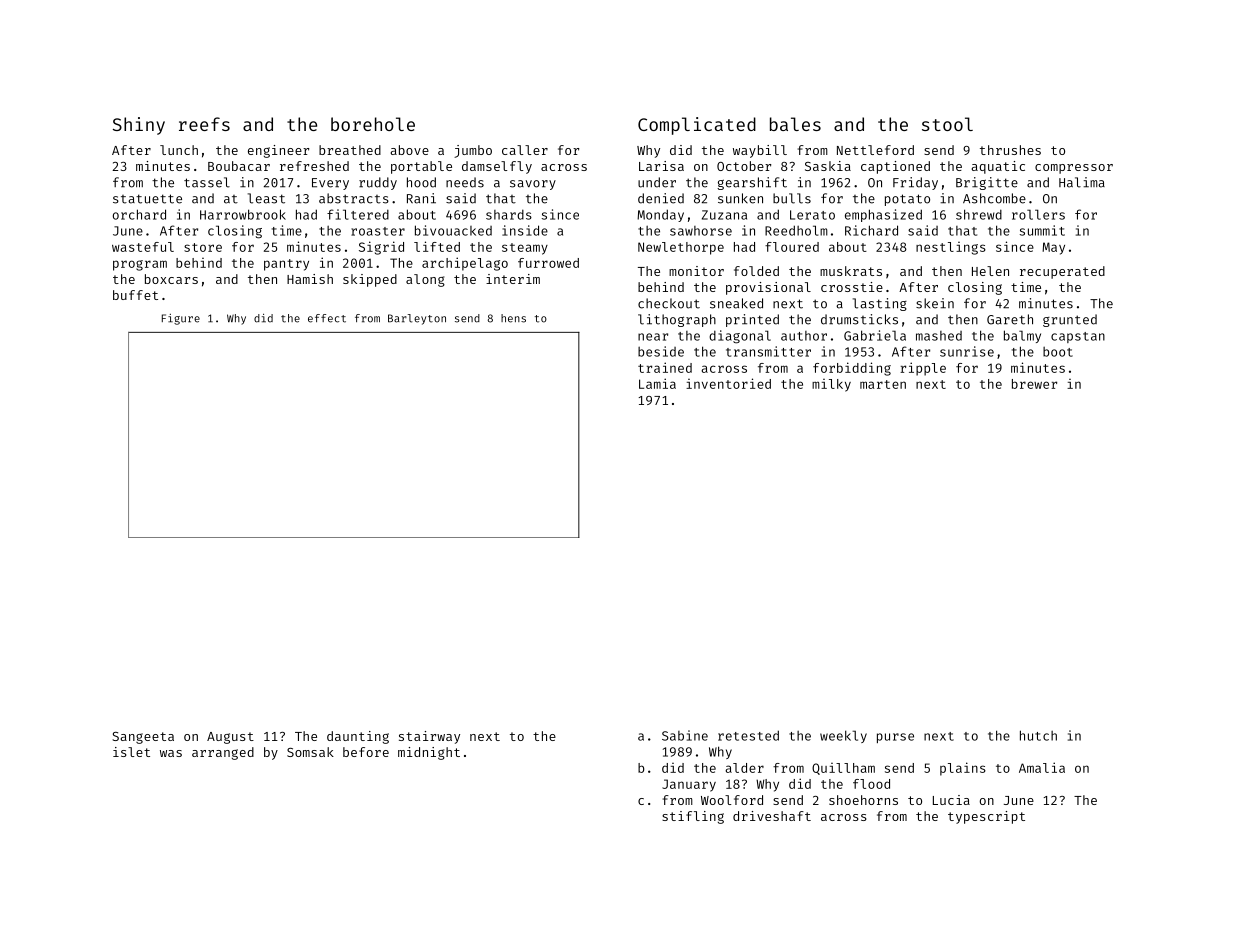 Image resolution: width=1233 pixels, height=952 pixels. I want to click on thrushes, so click(1010, 150).
